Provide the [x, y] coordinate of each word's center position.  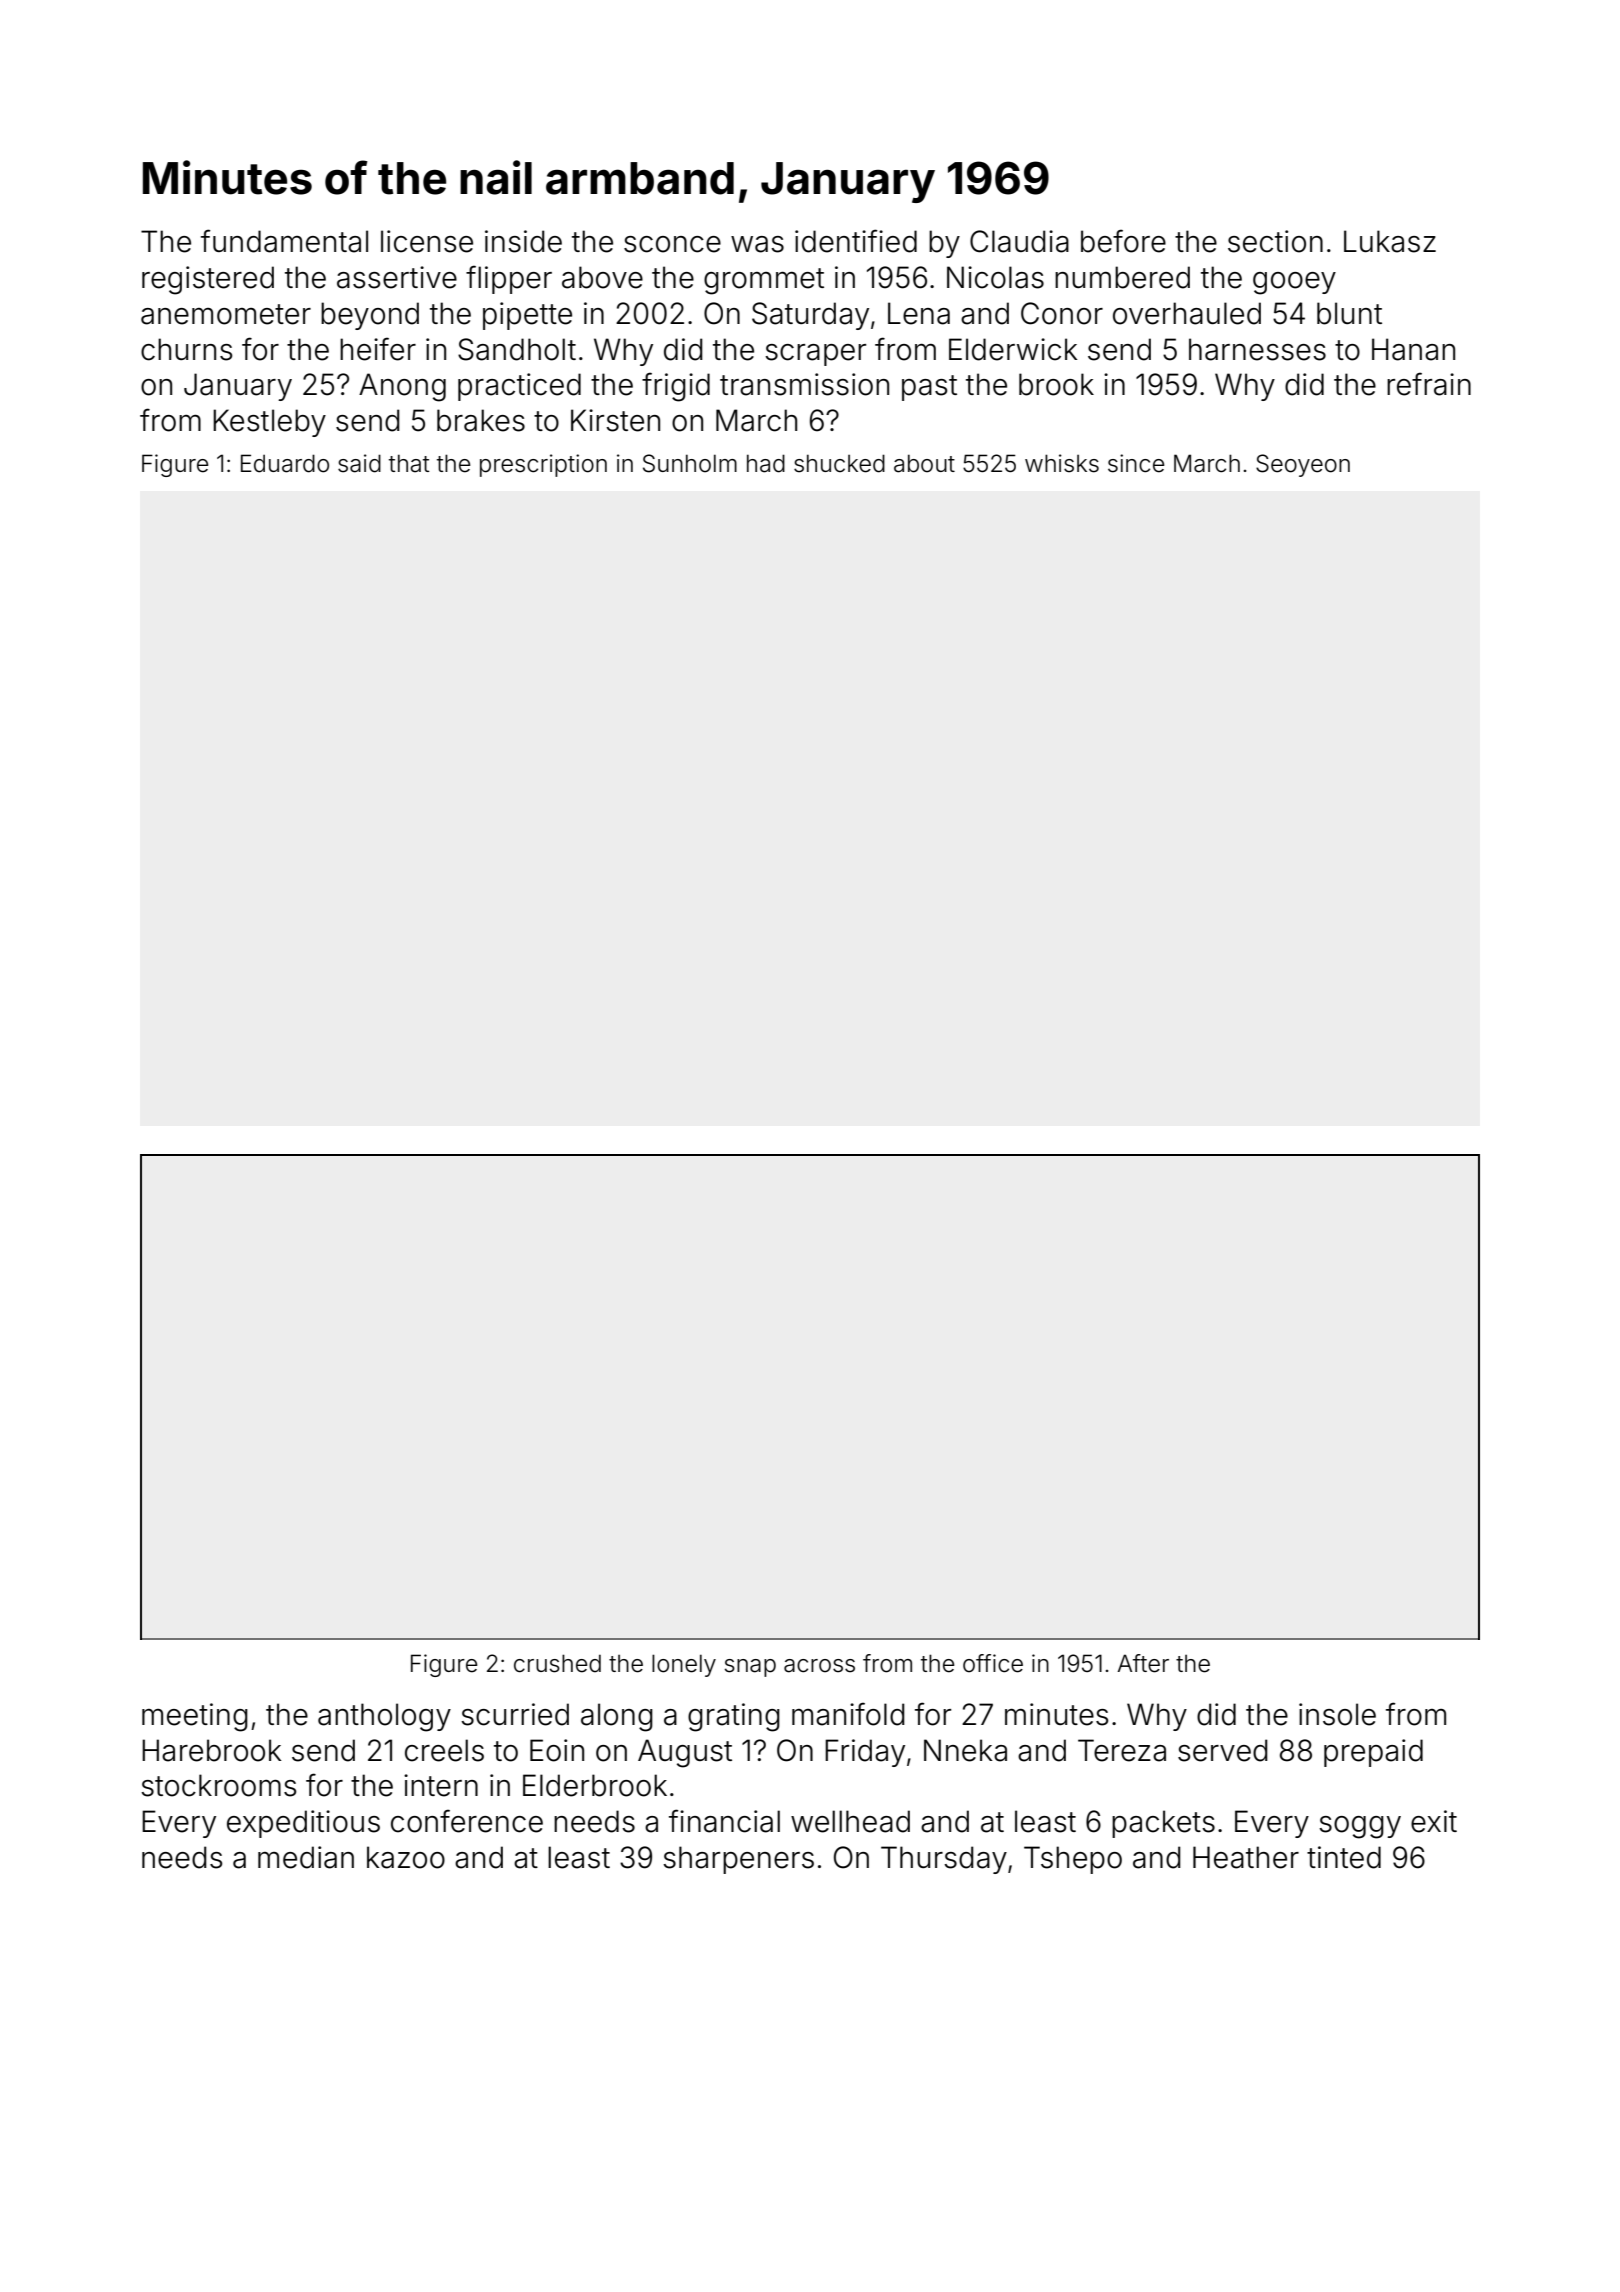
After [1143, 1663]
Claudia [1019, 241]
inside [523, 241]
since [1136, 463]
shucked [839, 463]
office [993, 1663]
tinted [1344, 1857]
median [306, 1857]
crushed [557, 1663]
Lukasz [1390, 241]
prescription [543, 465]
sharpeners [738, 1860]
